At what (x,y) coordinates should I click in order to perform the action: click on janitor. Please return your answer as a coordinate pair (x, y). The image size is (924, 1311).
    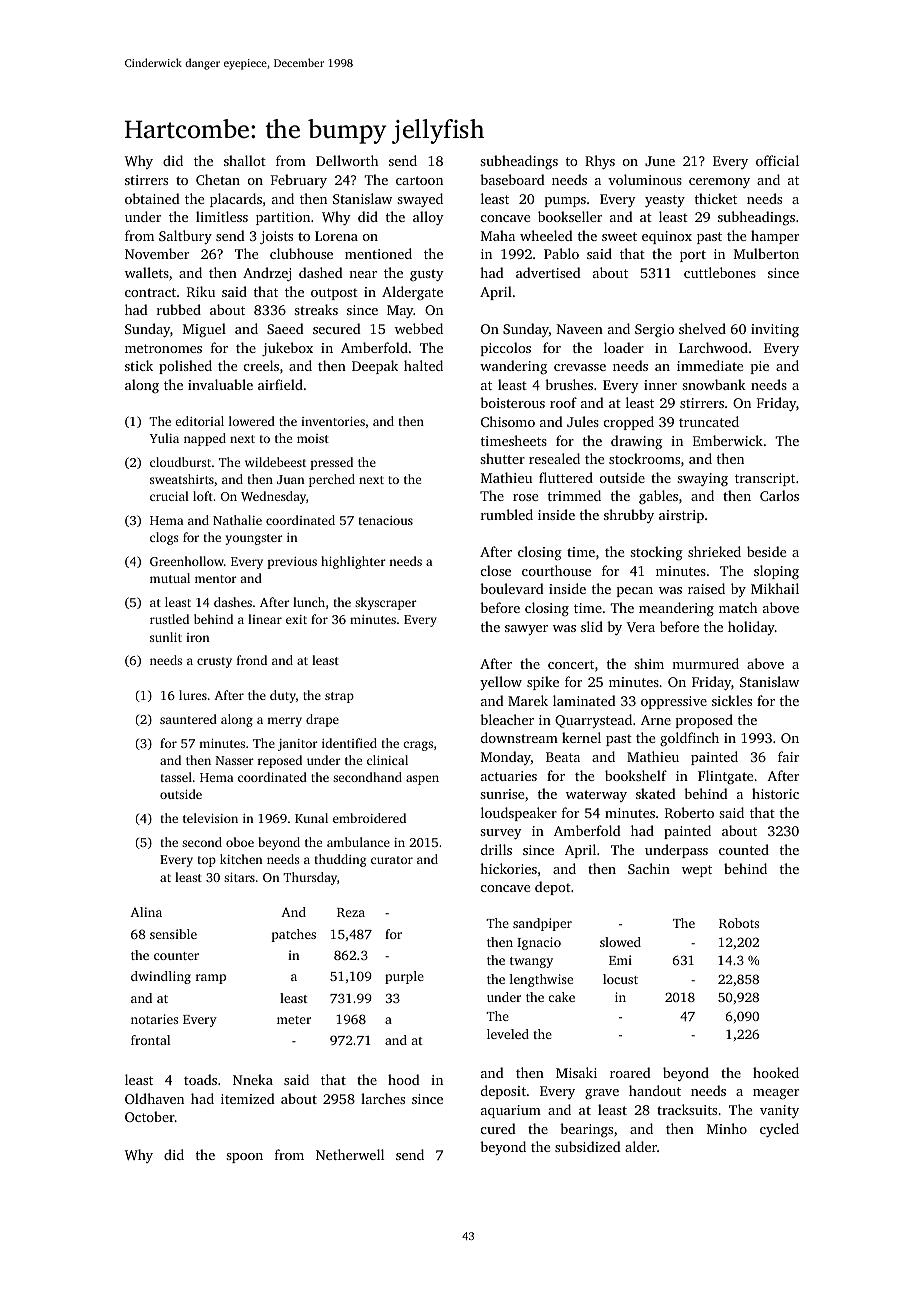
    Looking at the image, I should click on (298, 745).
